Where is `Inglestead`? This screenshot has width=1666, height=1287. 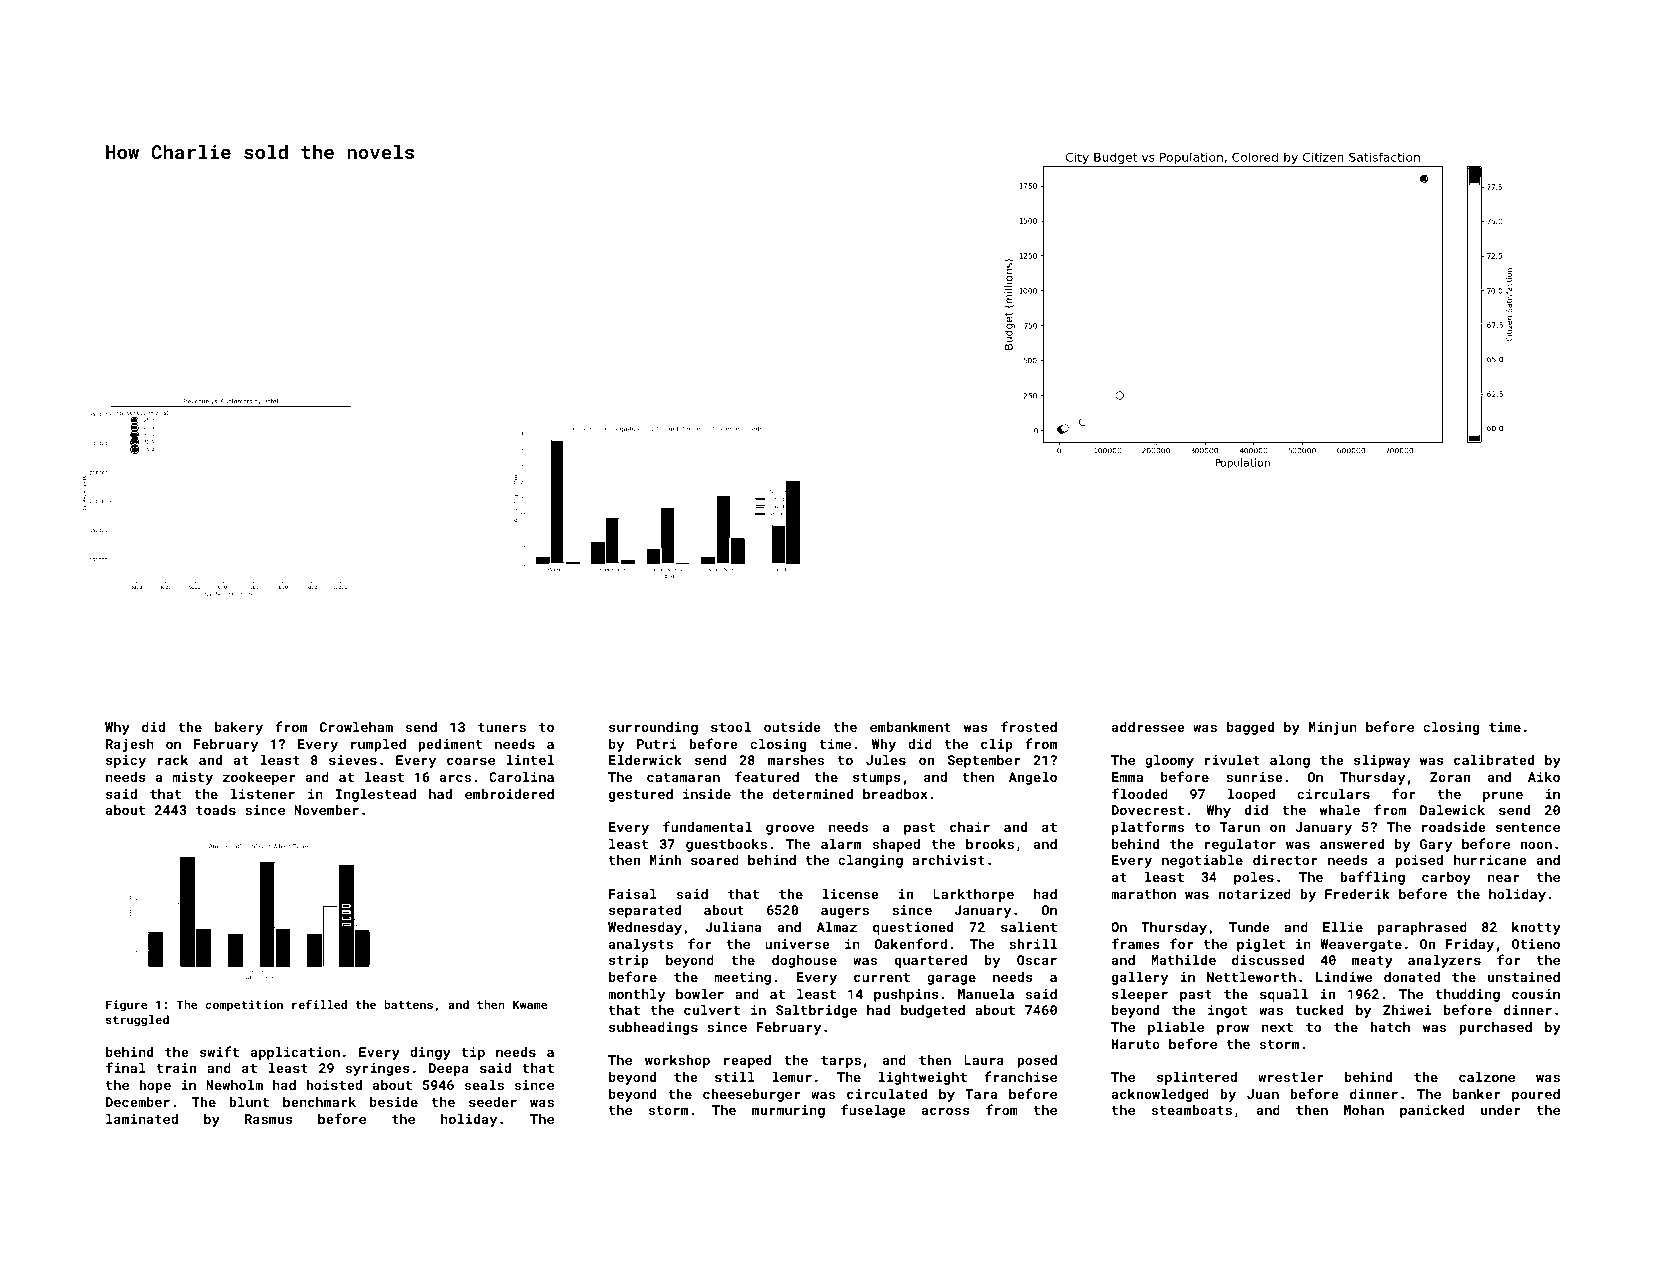 Inglestead is located at coordinates (376, 795).
